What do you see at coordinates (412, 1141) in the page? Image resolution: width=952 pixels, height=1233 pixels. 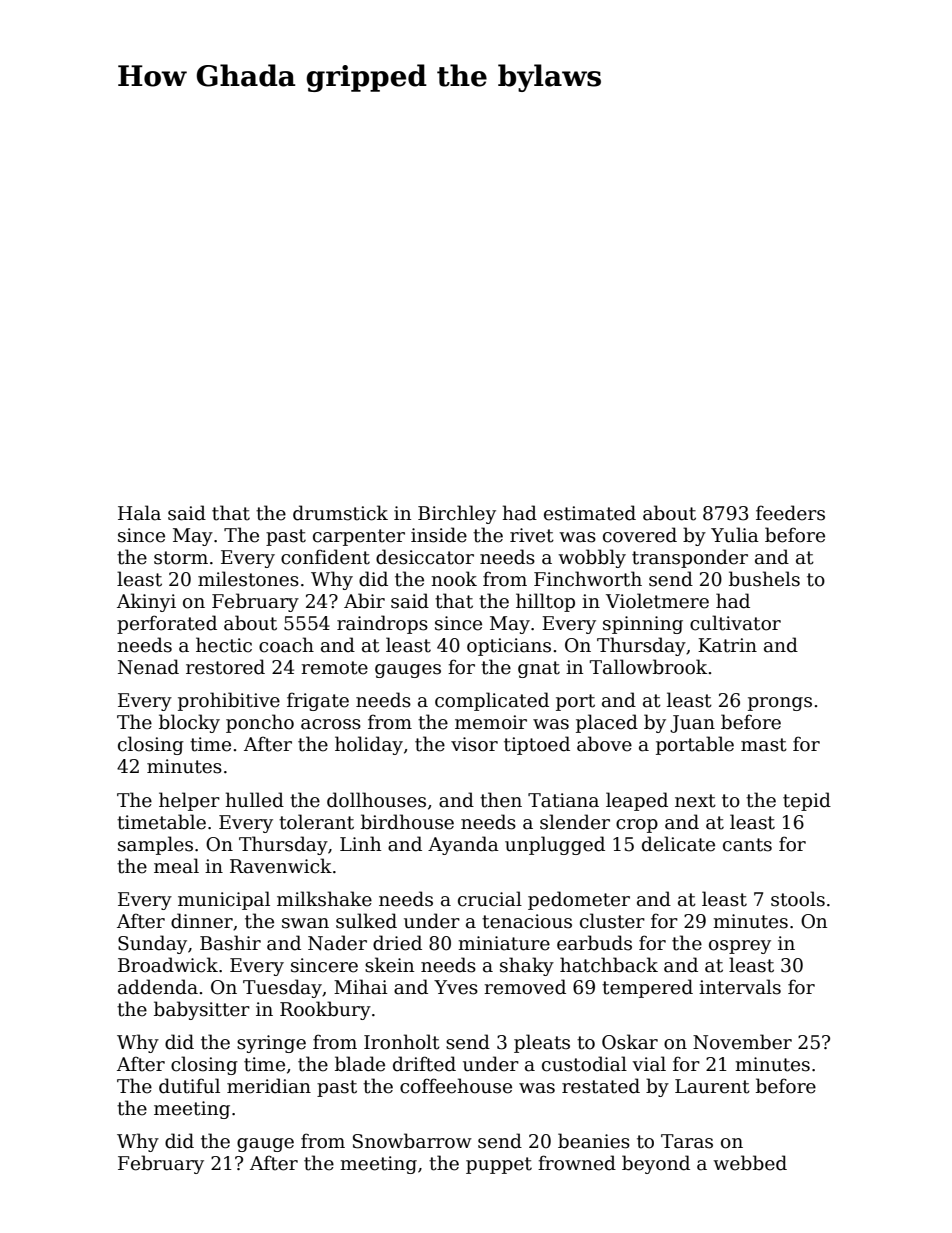 I see `Snowbarrow` at bounding box center [412, 1141].
